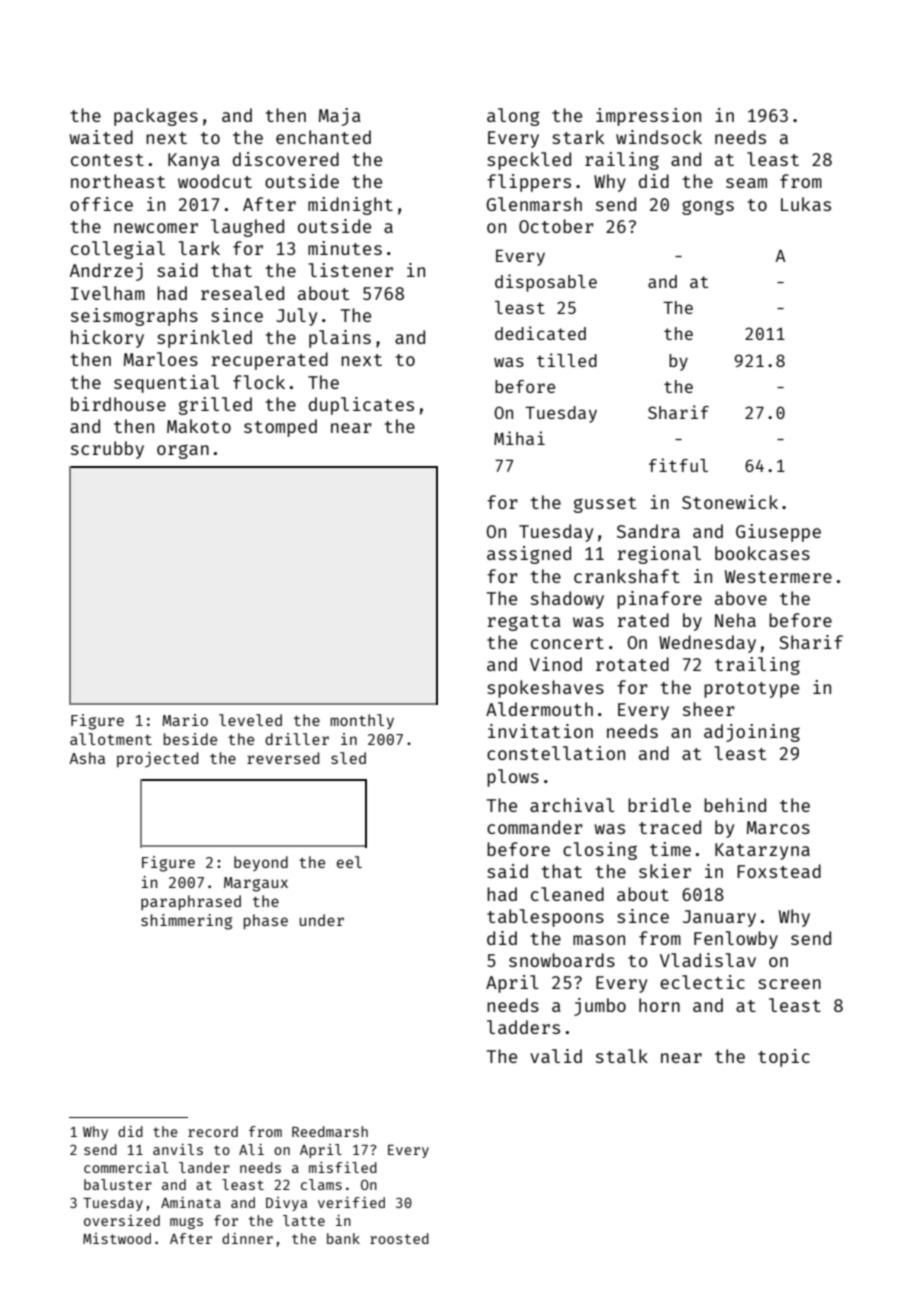 The width and height of the screenshot is (924, 1314). What do you see at coordinates (524, 623) in the screenshot?
I see `regatta` at bounding box center [524, 623].
